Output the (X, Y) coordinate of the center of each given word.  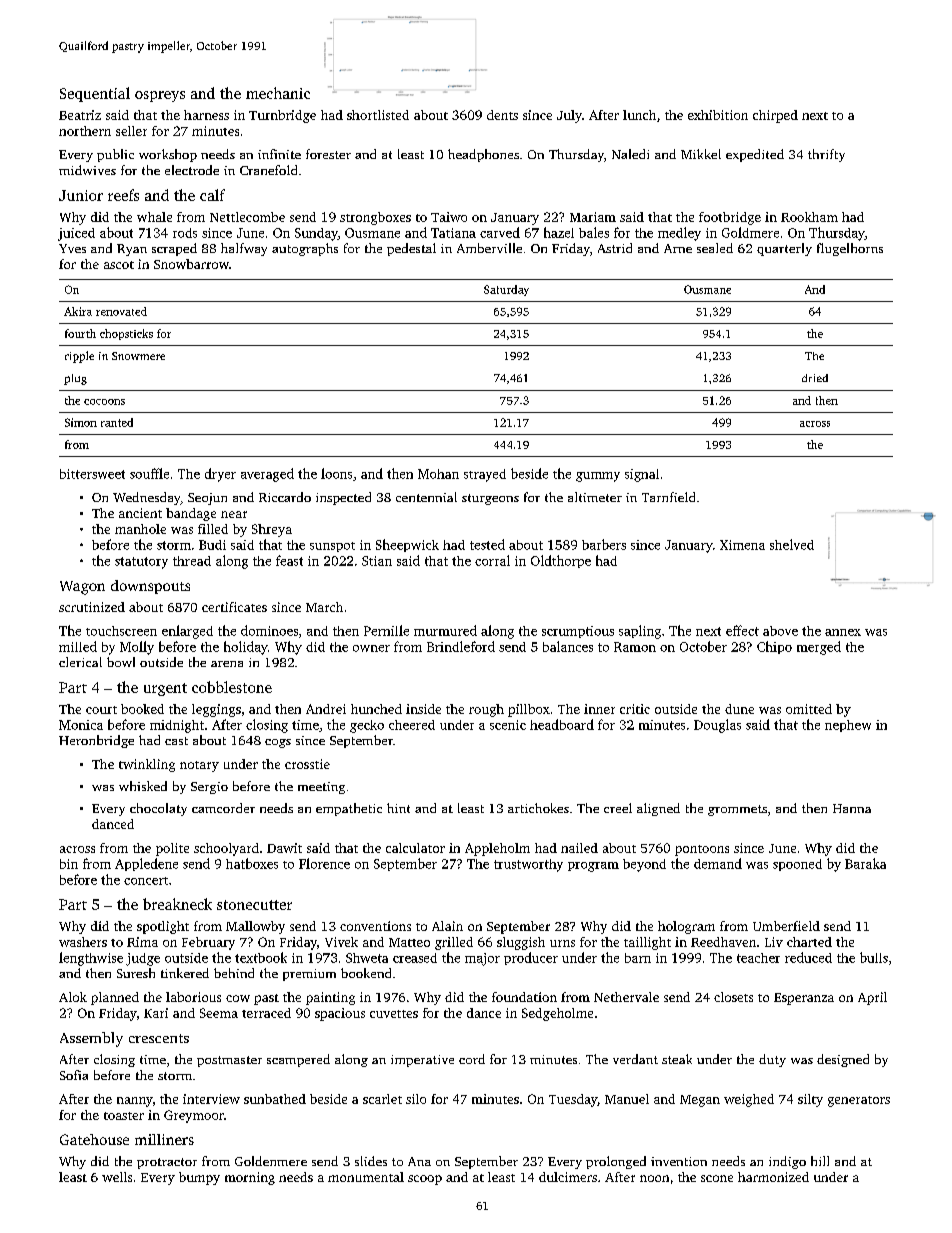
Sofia (74, 1075)
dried (815, 378)
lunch (639, 115)
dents (502, 115)
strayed (485, 475)
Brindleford (461, 646)
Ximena (742, 545)
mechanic (278, 93)
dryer (220, 475)
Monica (81, 725)
